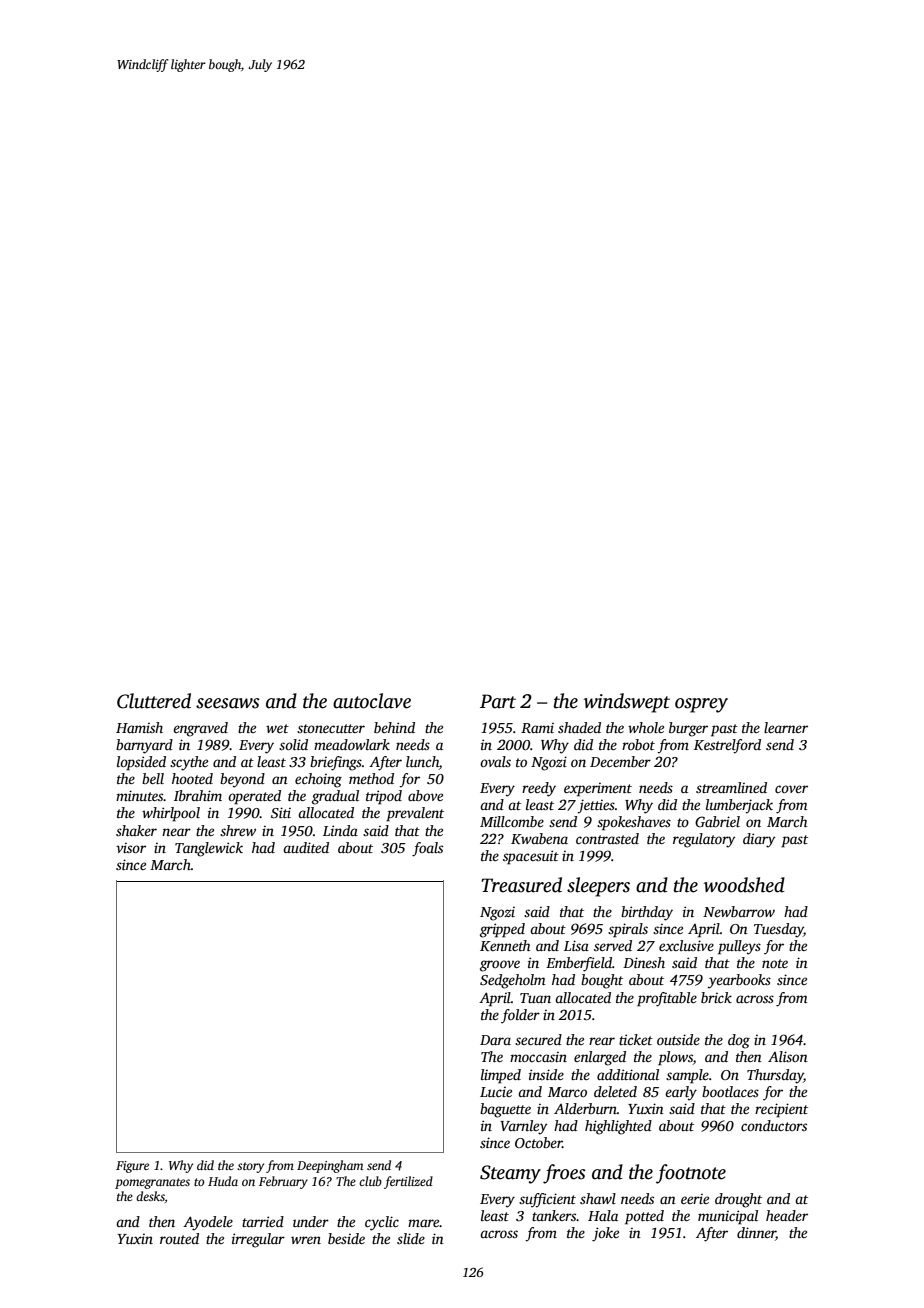 The height and width of the image is (1308, 924). What do you see at coordinates (605, 1234) in the image?
I see `joke` at bounding box center [605, 1234].
